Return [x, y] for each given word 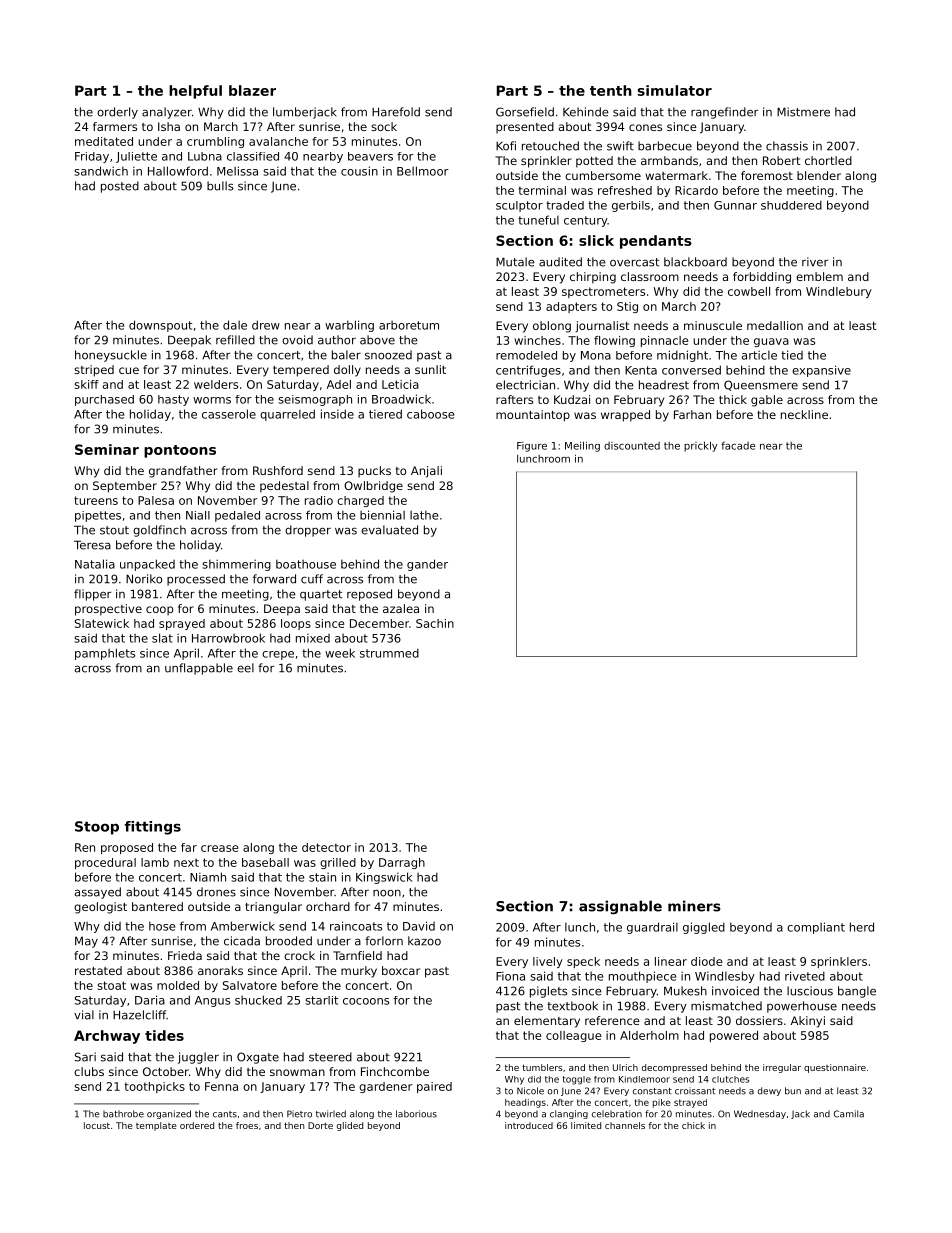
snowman [297, 1072]
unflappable [199, 669]
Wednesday [760, 1114]
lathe [424, 515]
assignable [620, 907]
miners [694, 906]
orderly [117, 113]
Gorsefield [525, 112]
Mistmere [803, 112]
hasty [173, 400]
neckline [804, 414]
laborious [416, 1114]
